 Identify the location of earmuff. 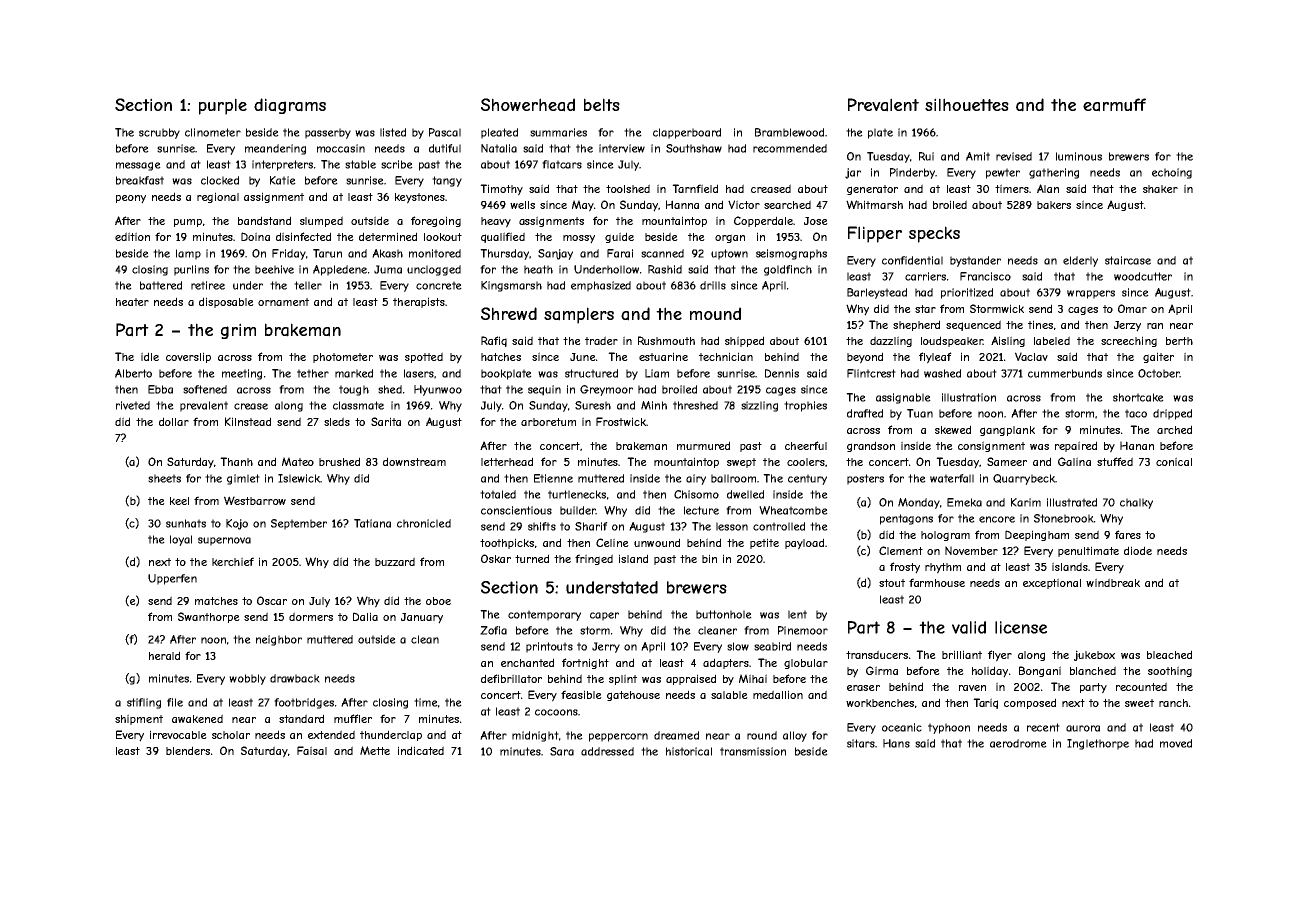
(1114, 105).
